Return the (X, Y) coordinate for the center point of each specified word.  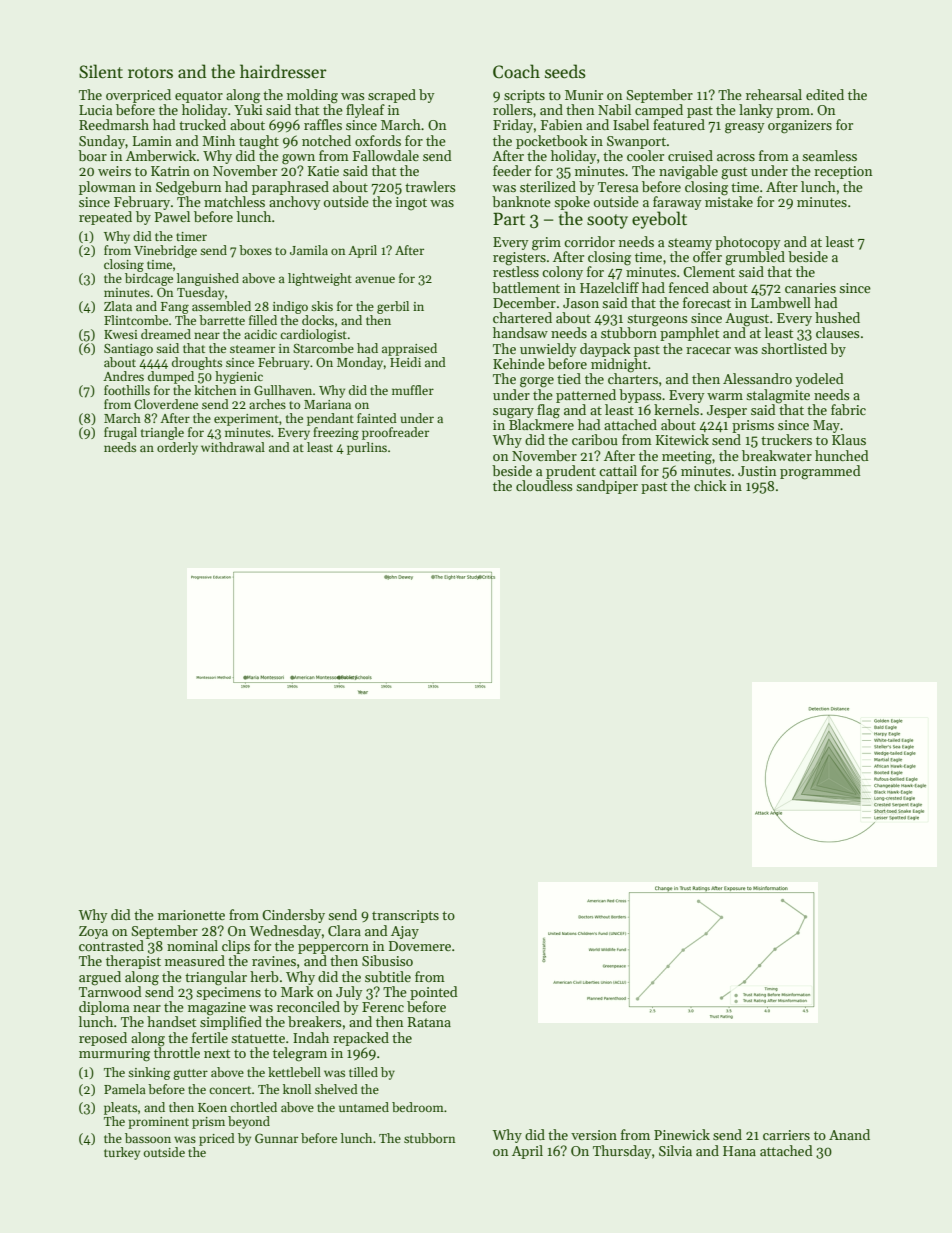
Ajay (405, 932)
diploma (104, 1008)
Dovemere (420, 946)
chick (710, 485)
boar (92, 155)
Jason (581, 303)
